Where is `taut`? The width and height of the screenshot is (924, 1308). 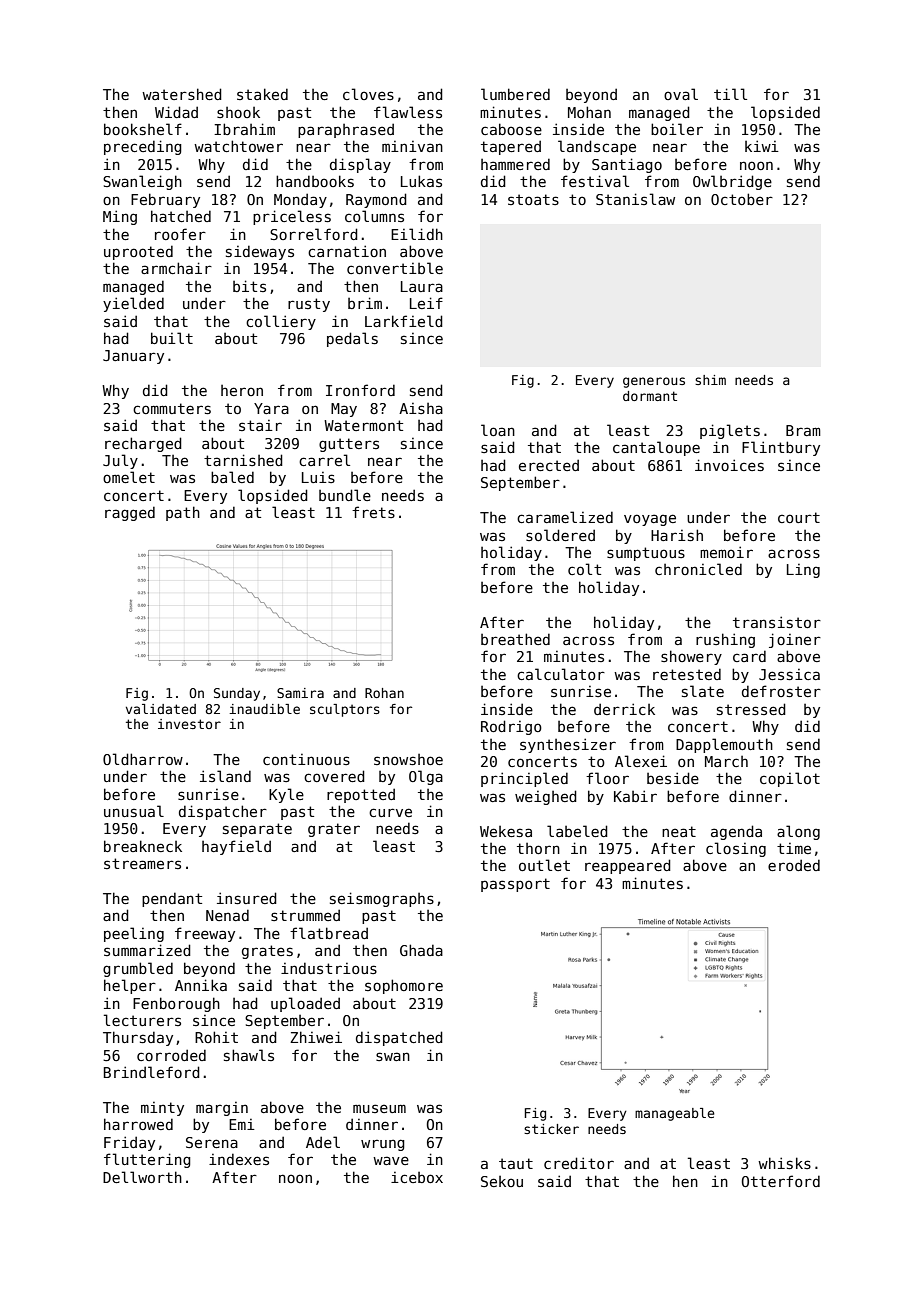
taut is located at coordinates (516, 1163).
